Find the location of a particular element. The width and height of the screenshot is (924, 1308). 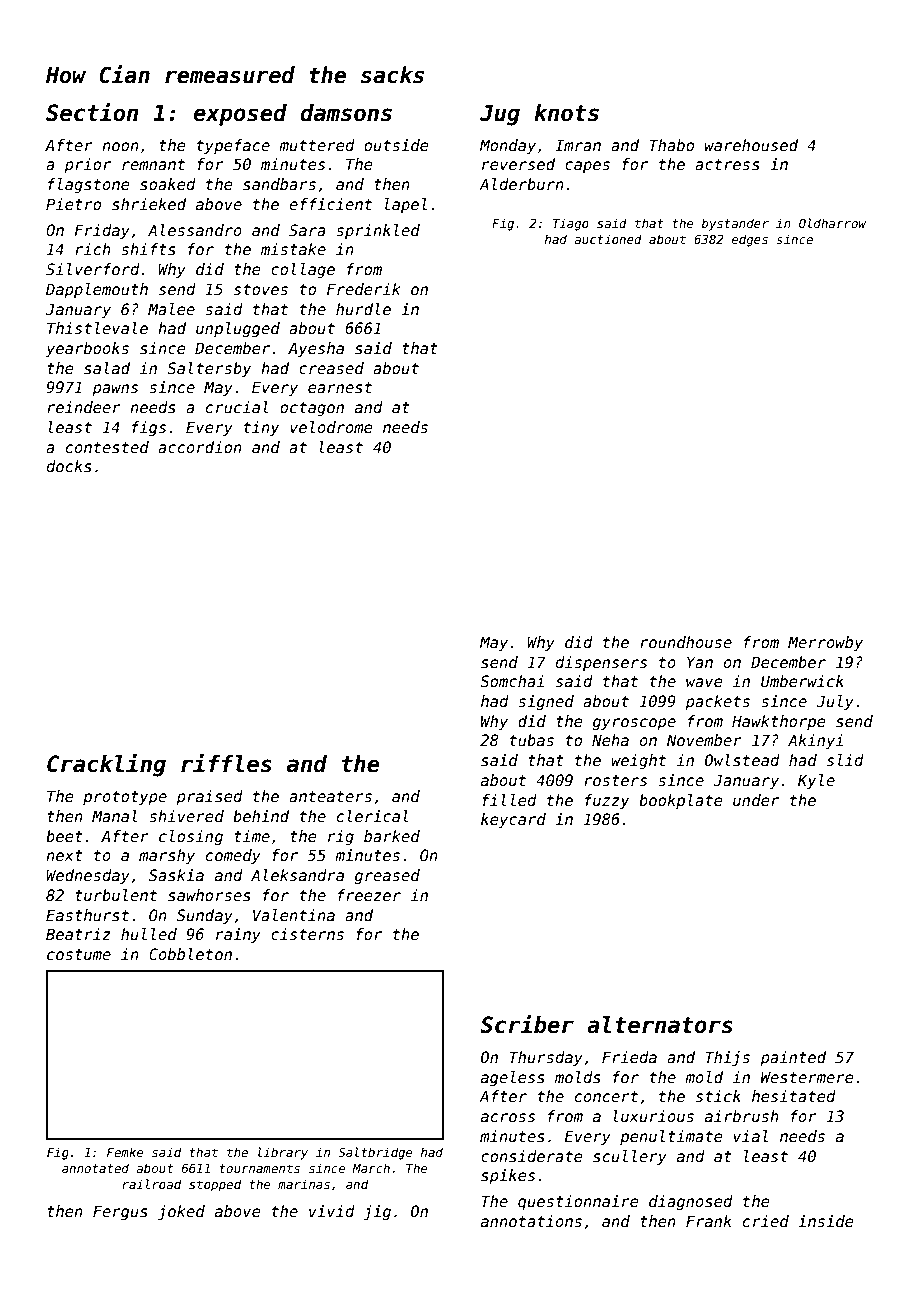

earnest is located at coordinates (340, 387).
